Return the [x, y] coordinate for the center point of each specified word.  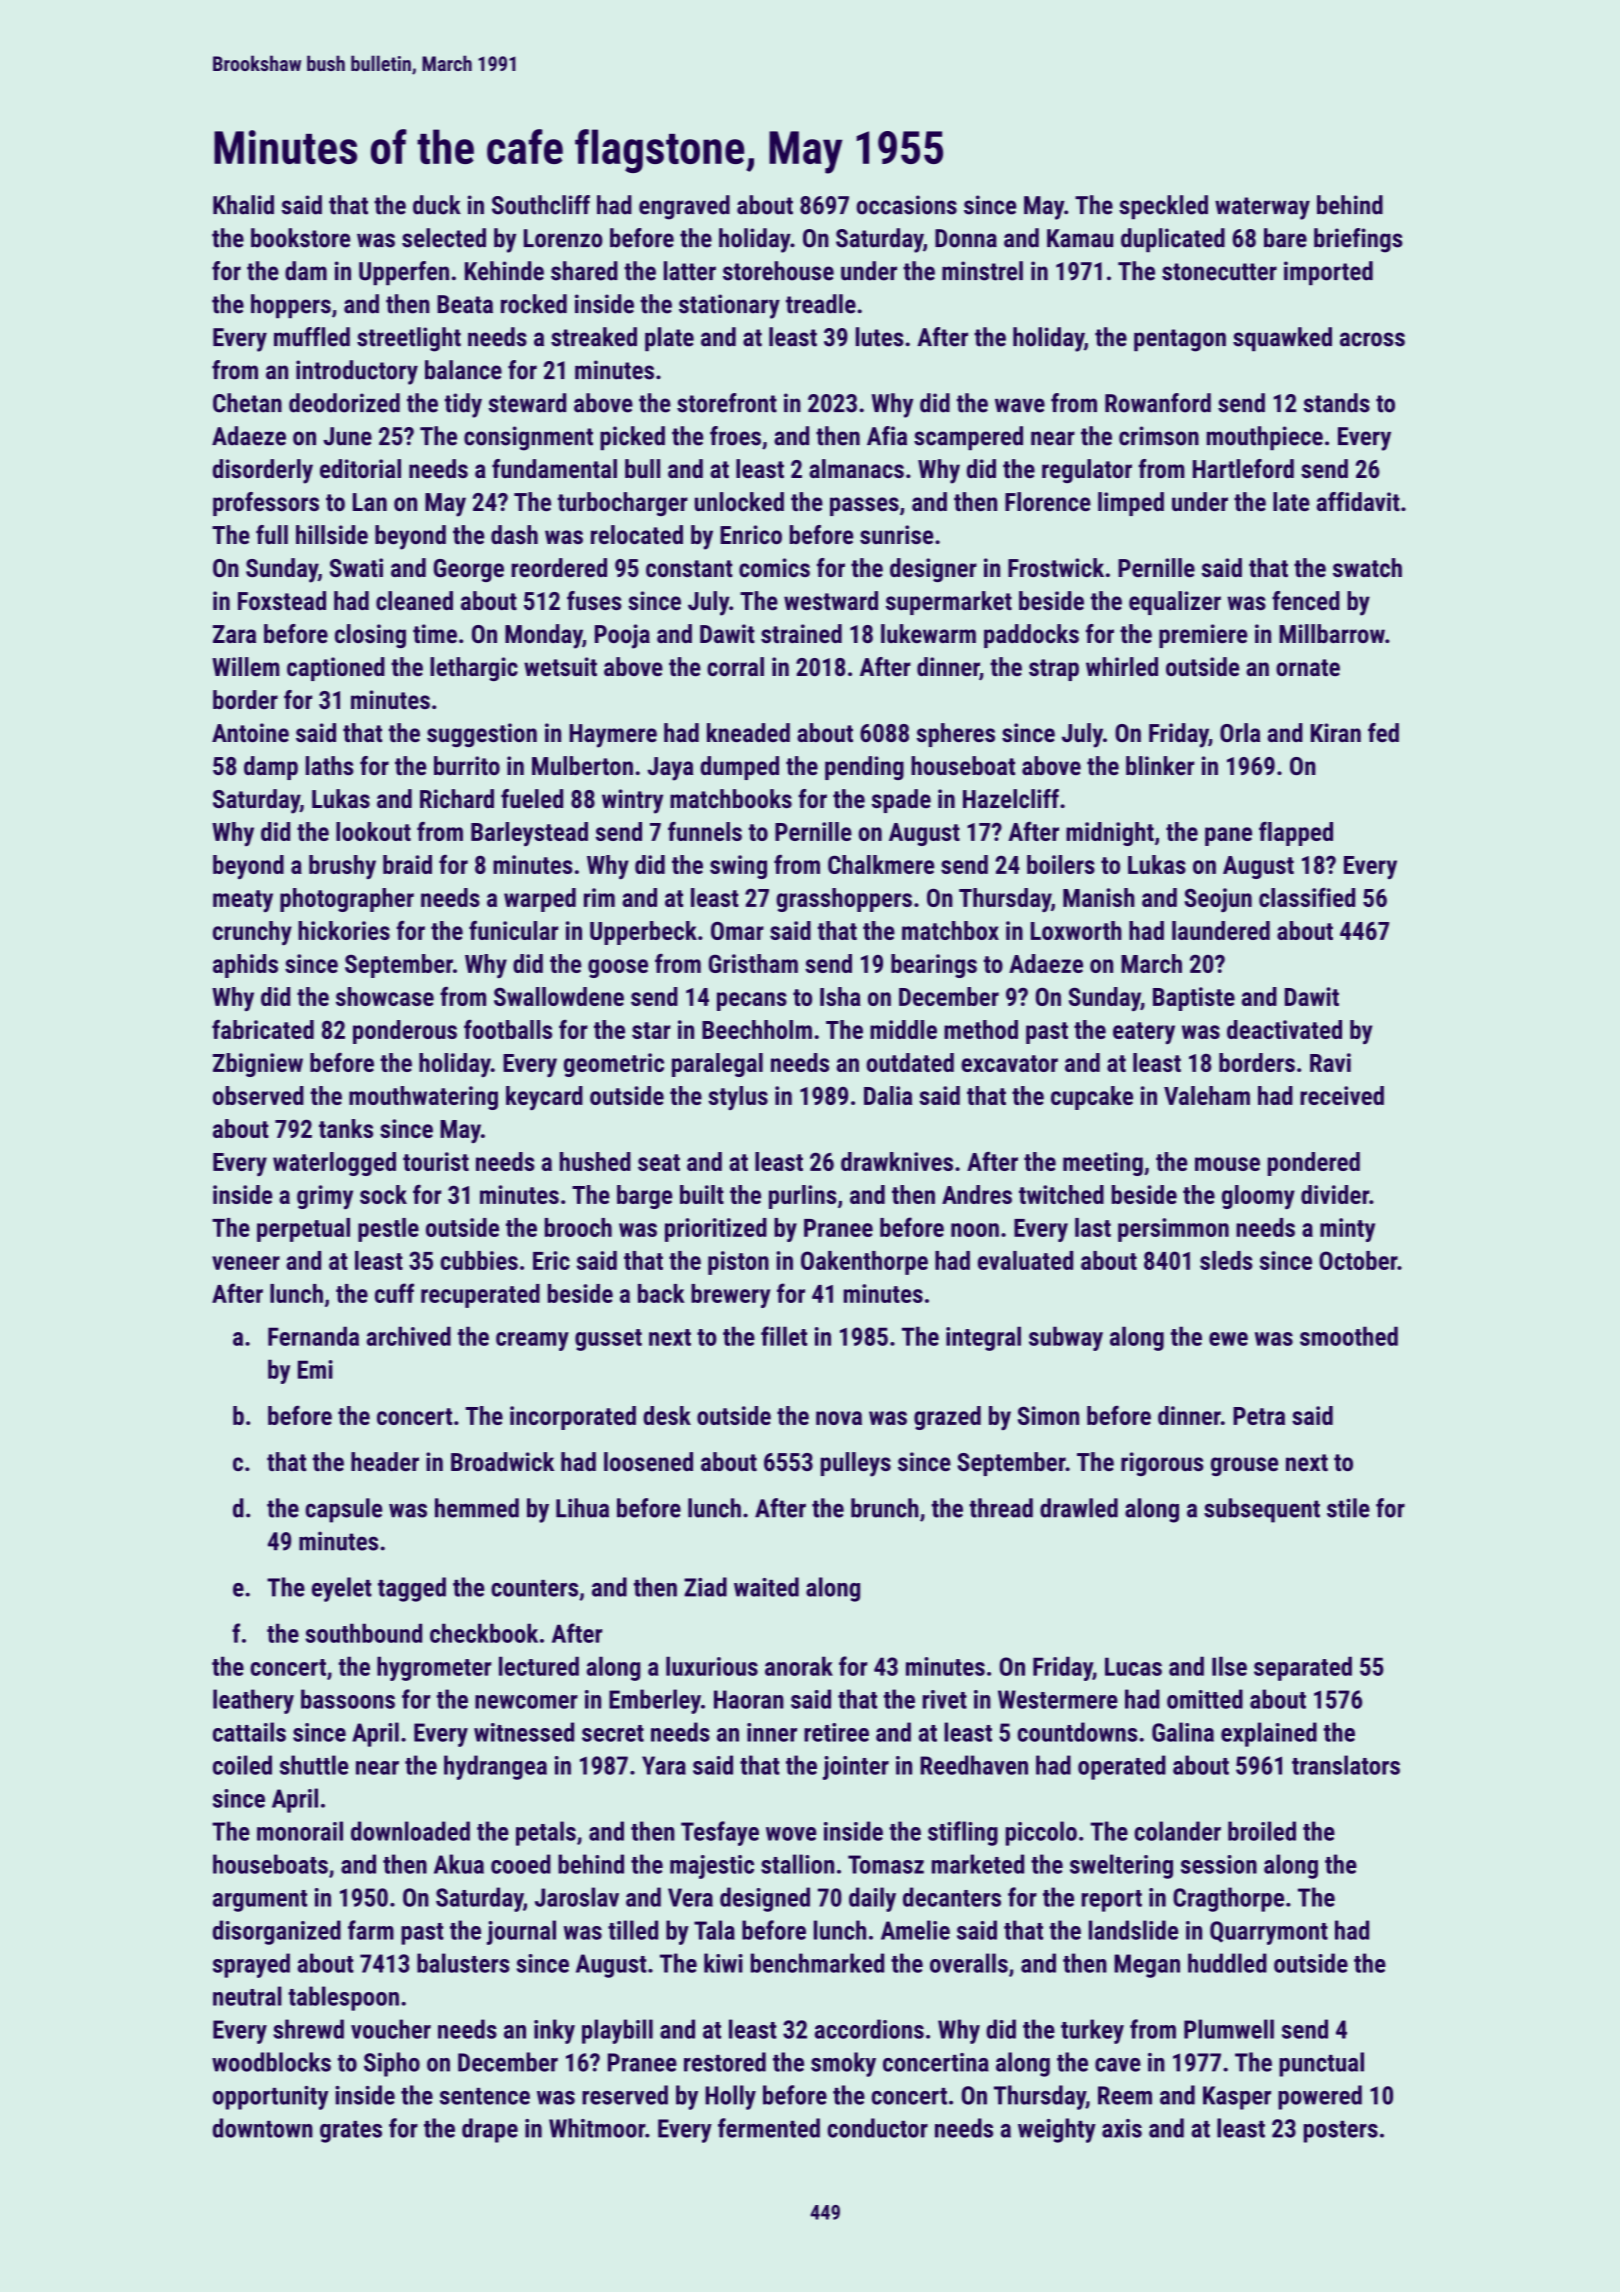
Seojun [1218, 900]
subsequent [1262, 1510]
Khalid [243, 205]
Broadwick [502, 1461]
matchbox [950, 930]
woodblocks [271, 2062]
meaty [243, 901]
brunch [885, 1508]
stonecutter [1219, 272]
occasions [907, 205]
